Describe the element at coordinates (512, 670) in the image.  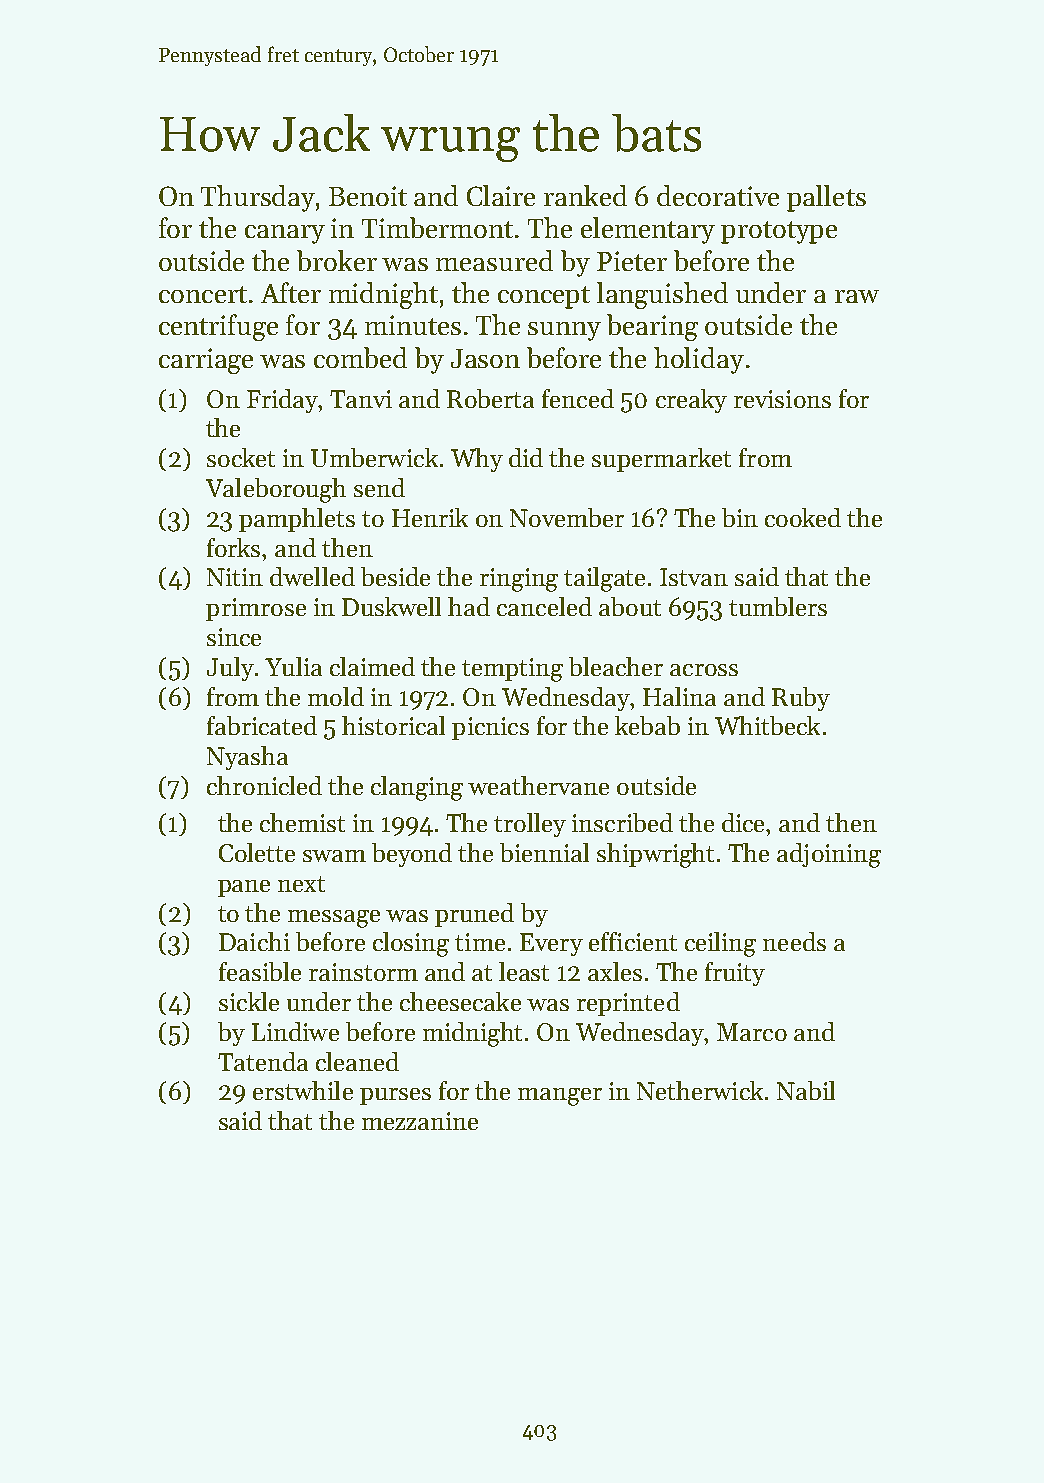
I see `tempting` at that location.
